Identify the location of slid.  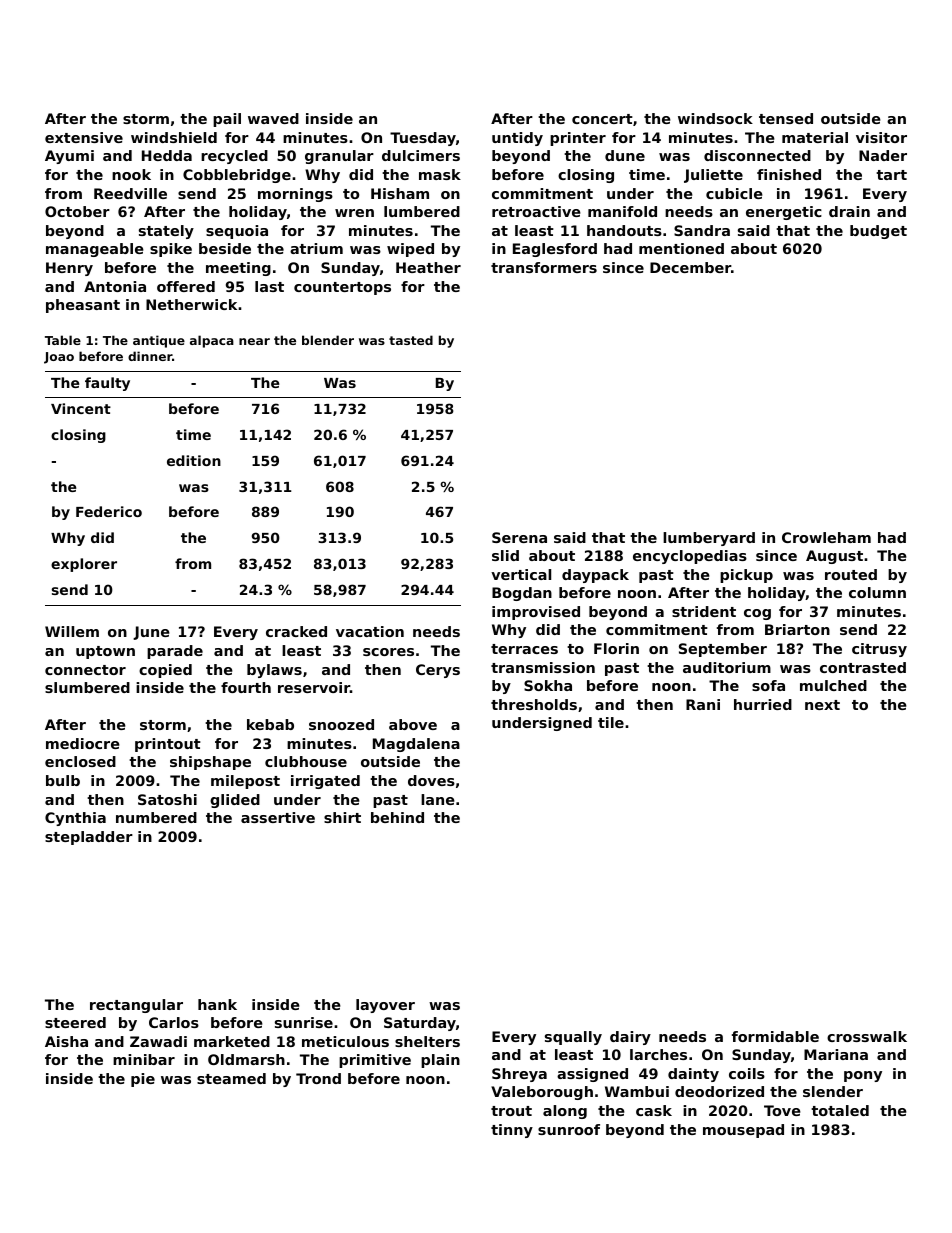
(505, 555).
